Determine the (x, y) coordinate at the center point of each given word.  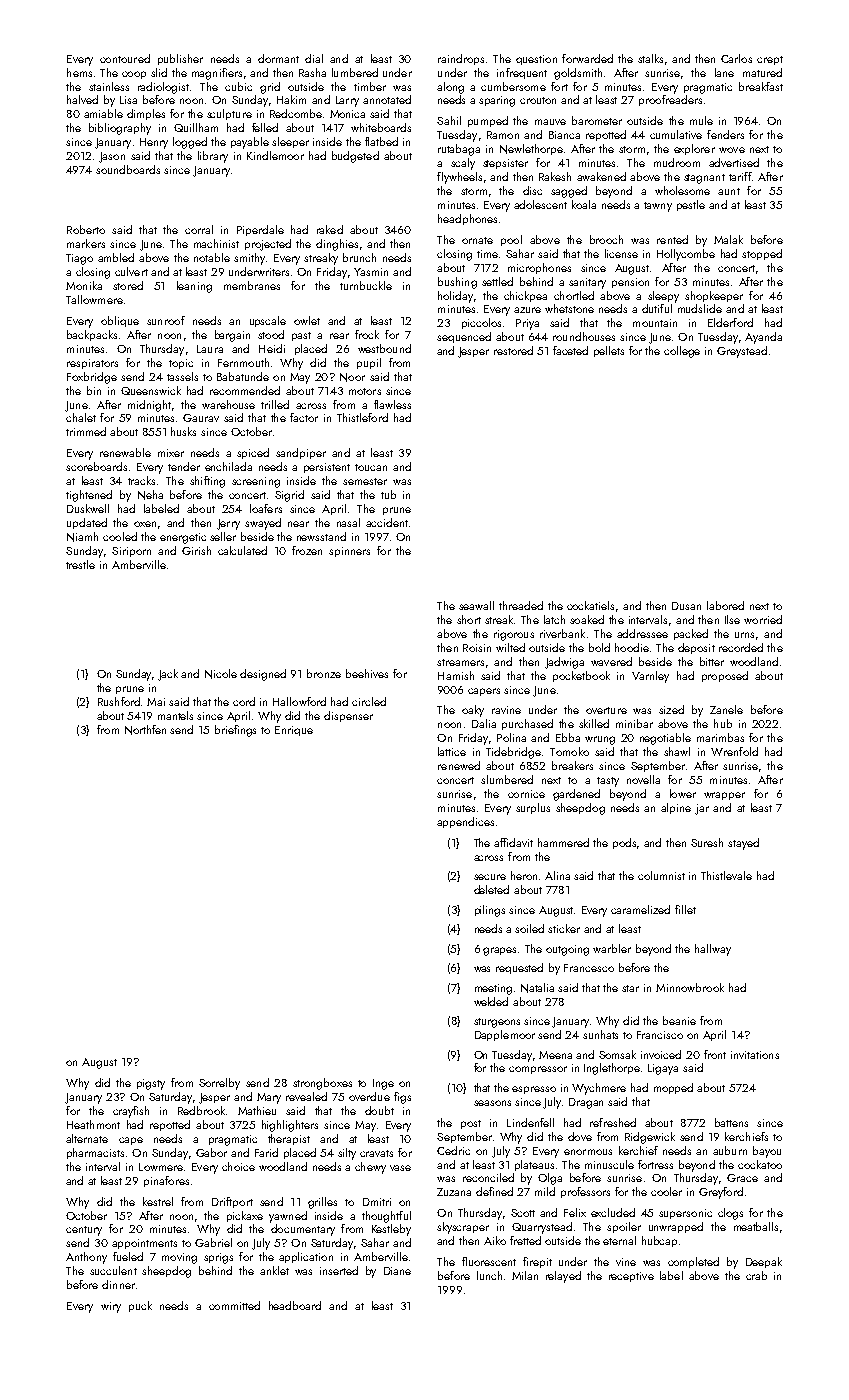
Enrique (294, 731)
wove (732, 150)
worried (763, 619)
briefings (235, 731)
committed (234, 1305)
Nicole (221, 674)
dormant (278, 58)
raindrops (461, 59)
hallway (713, 950)
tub (388, 494)
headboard (295, 1305)
